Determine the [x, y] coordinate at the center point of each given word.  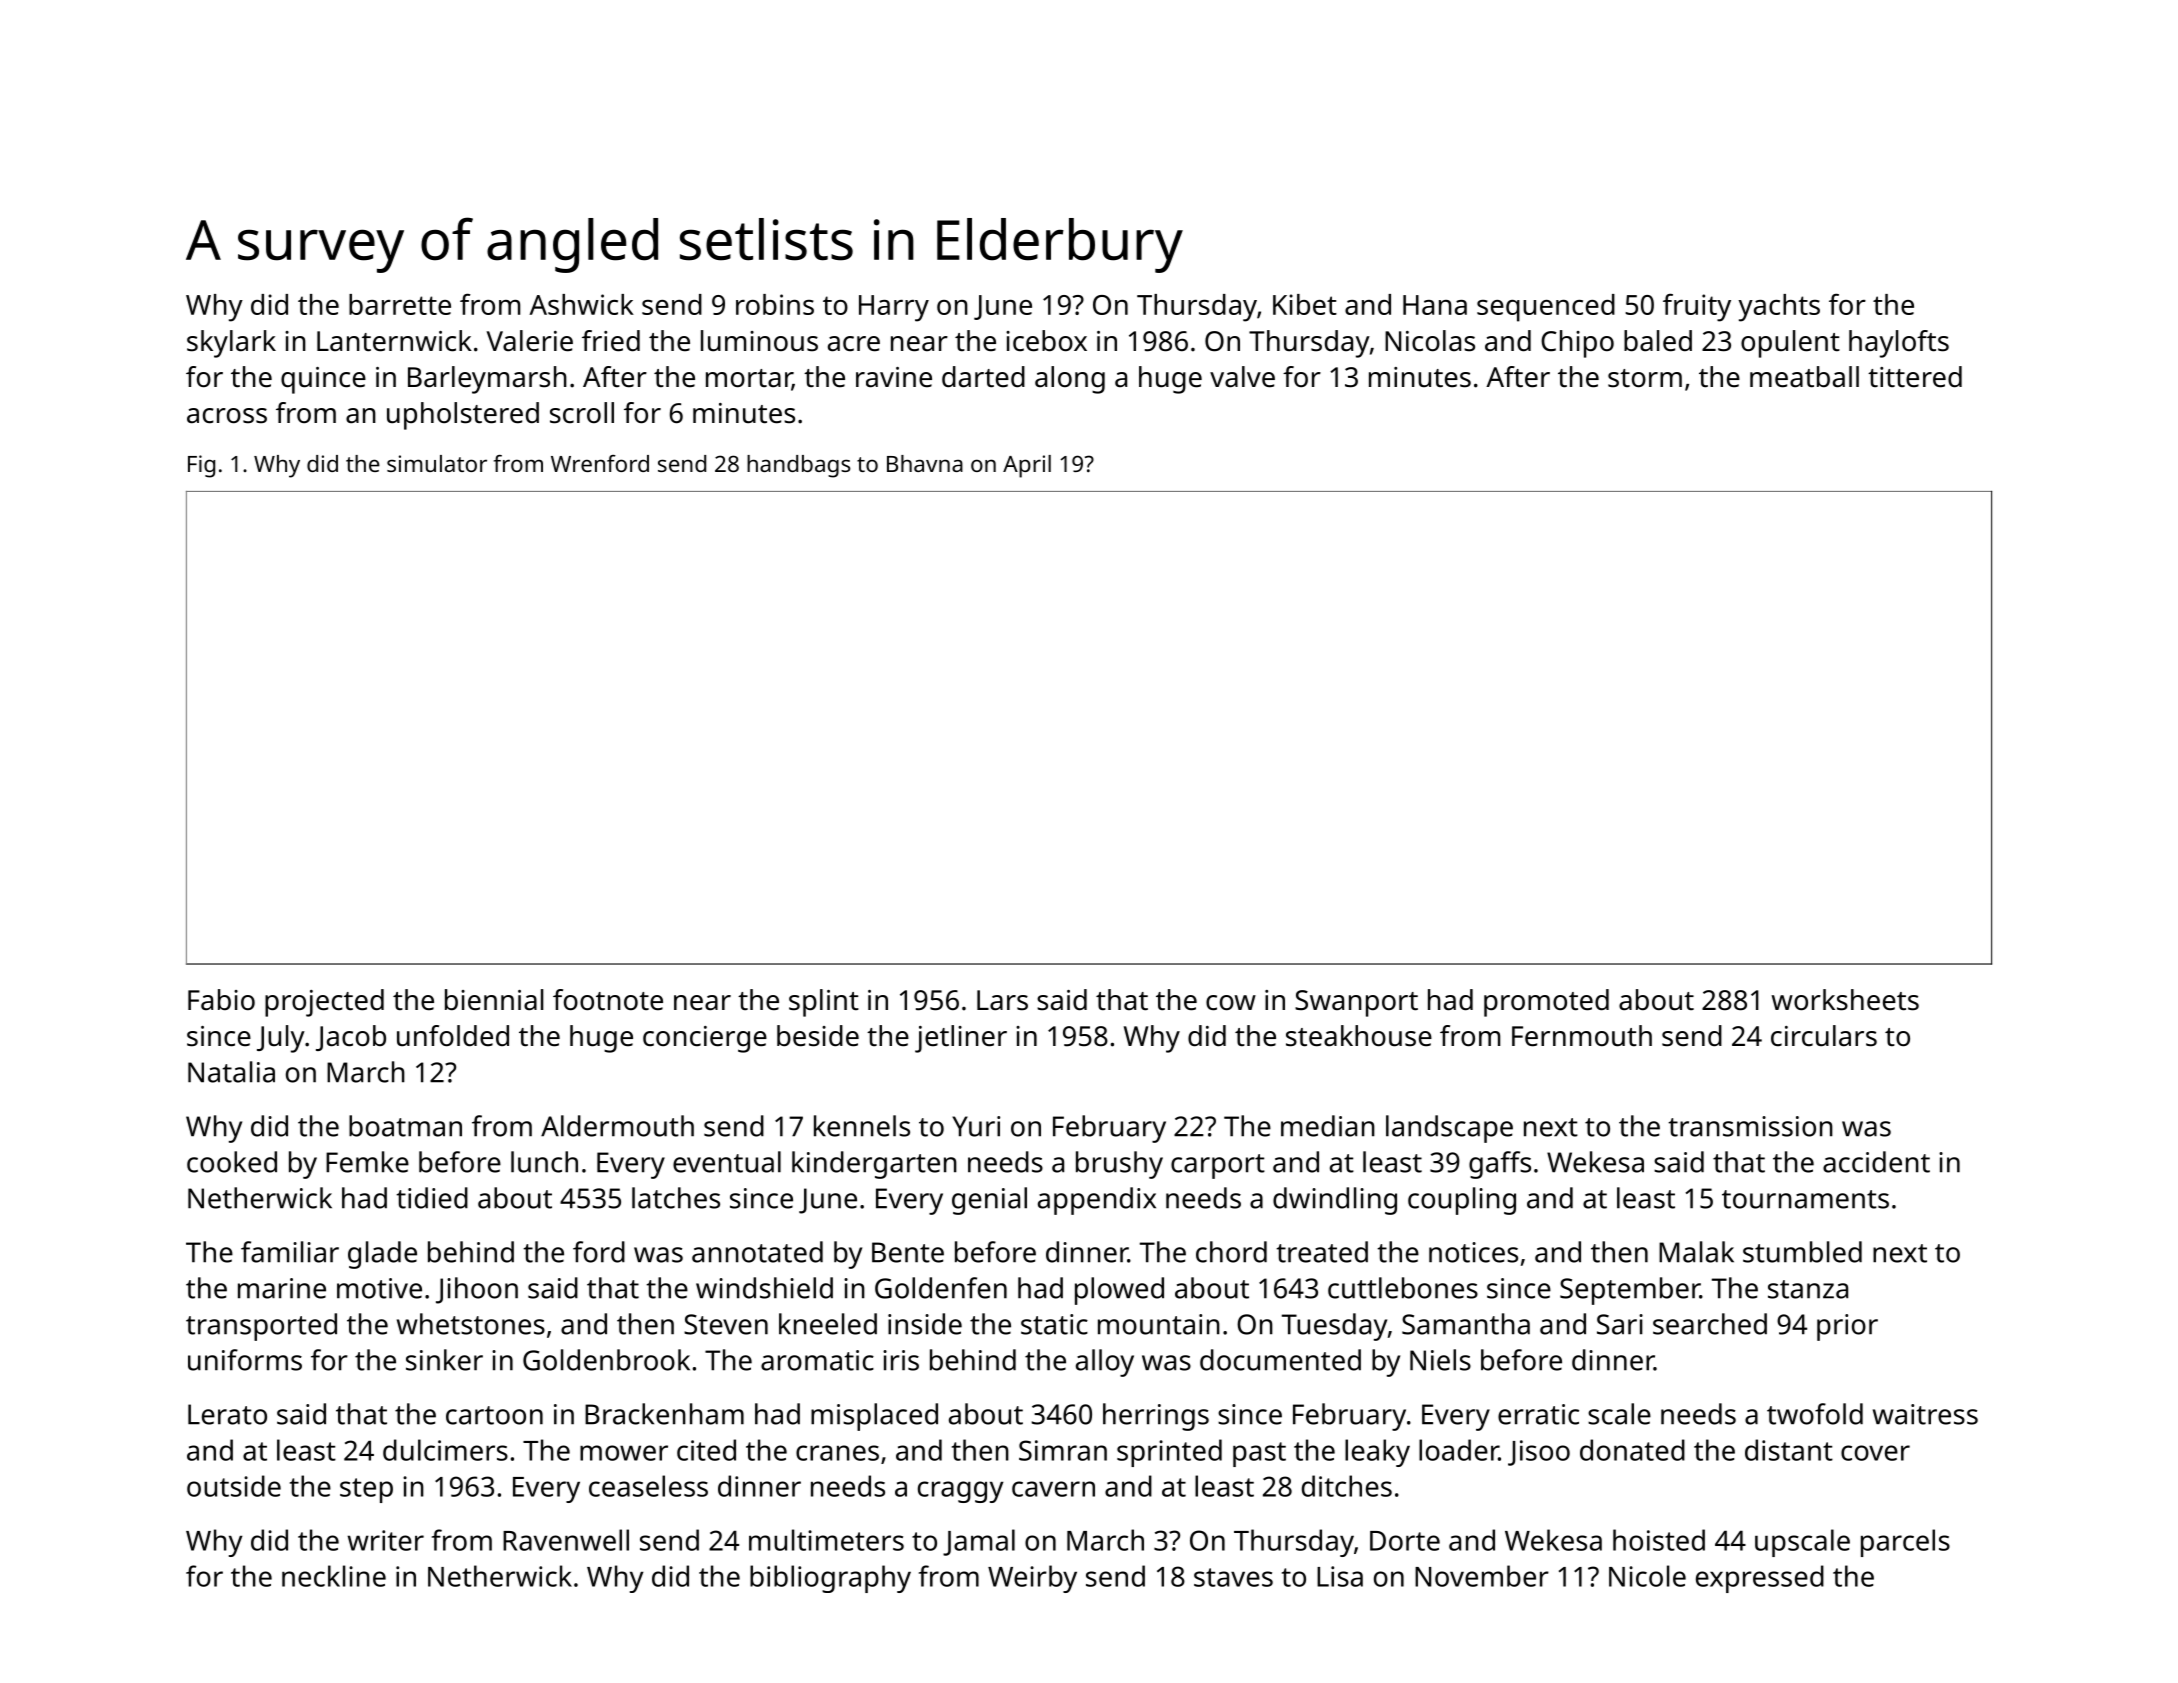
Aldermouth [617, 1126]
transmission [1750, 1126]
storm [1645, 378]
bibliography [830, 1579]
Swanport [1356, 1003]
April [1027, 466]
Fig [201, 466]
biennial [494, 1000]
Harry [894, 308]
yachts [1779, 308]
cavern [1053, 1489]
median [1328, 1126]
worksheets [1845, 1000]
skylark [231, 344]
